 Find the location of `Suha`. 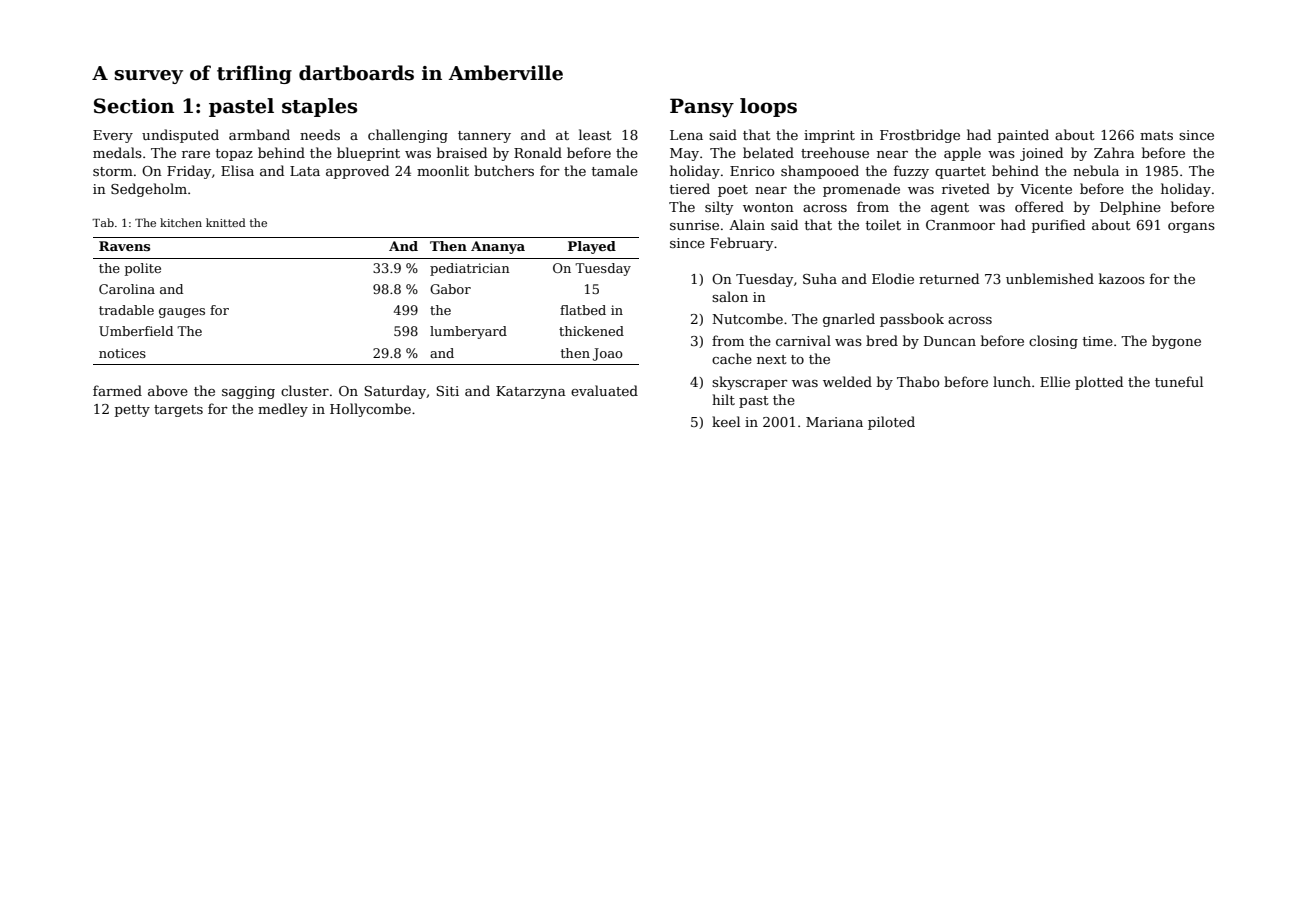

Suha is located at coordinates (820, 278).
